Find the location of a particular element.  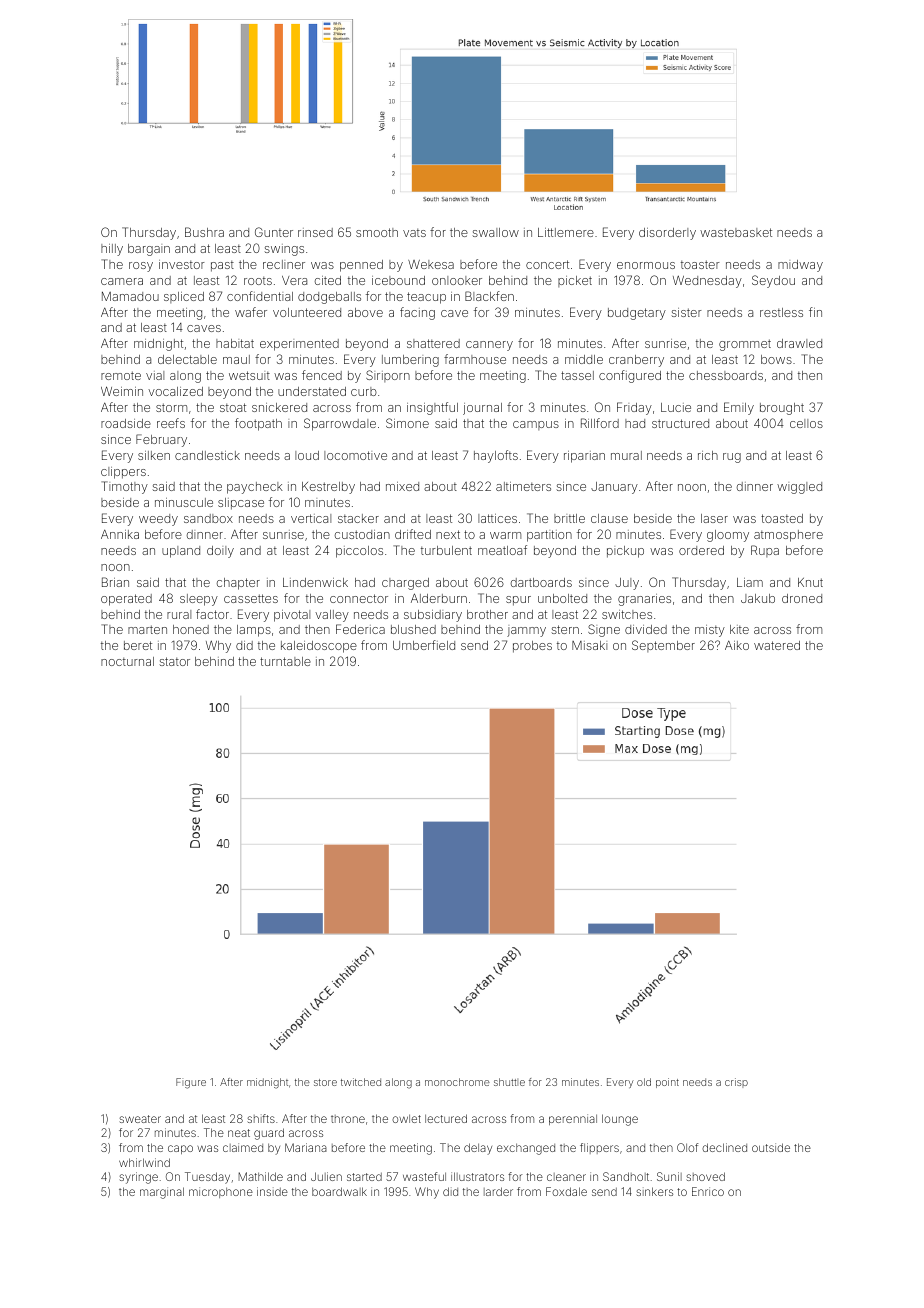

shuttle is located at coordinates (509, 1082).
